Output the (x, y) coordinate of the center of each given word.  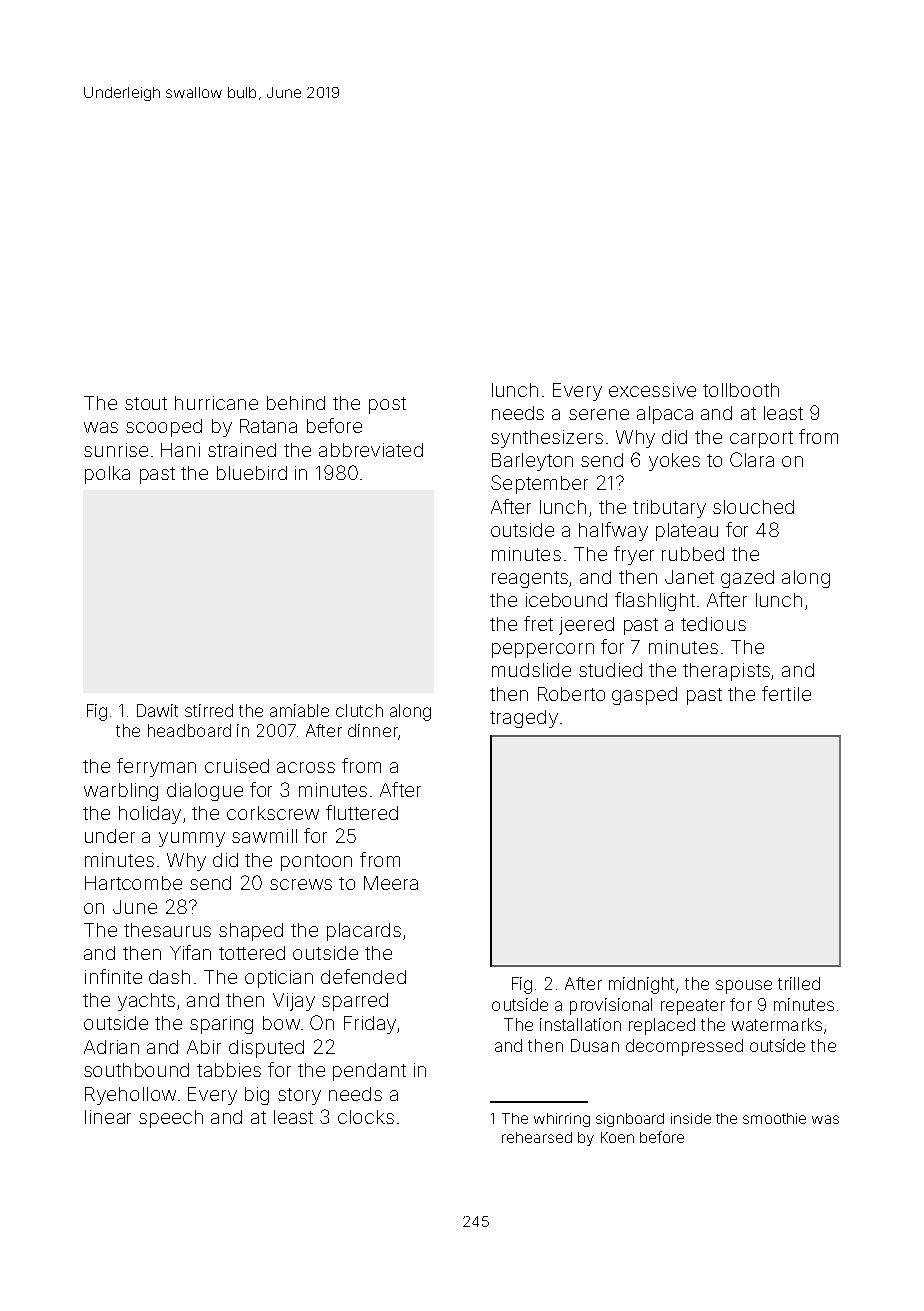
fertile (786, 693)
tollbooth (741, 390)
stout (146, 403)
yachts (146, 1002)
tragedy (524, 719)
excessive (652, 390)
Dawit (157, 710)
